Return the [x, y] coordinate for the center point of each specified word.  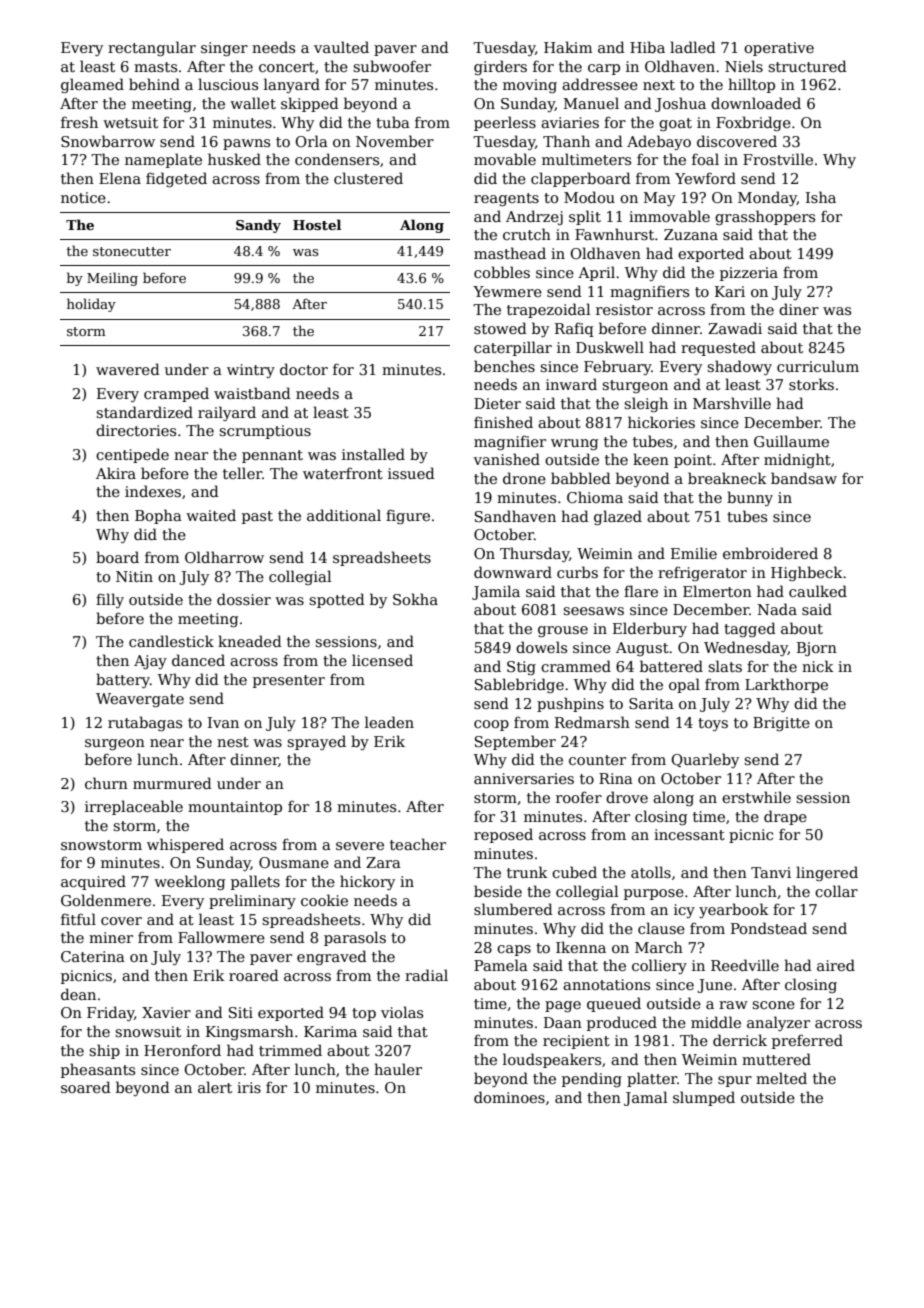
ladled [693, 47]
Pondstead [769, 928]
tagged [750, 629]
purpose [654, 894]
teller [242, 473]
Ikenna [581, 947]
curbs [577, 572]
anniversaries [524, 778]
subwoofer [392, 66]
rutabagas [145, 723]
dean [78, 994]
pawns [246, 144]
